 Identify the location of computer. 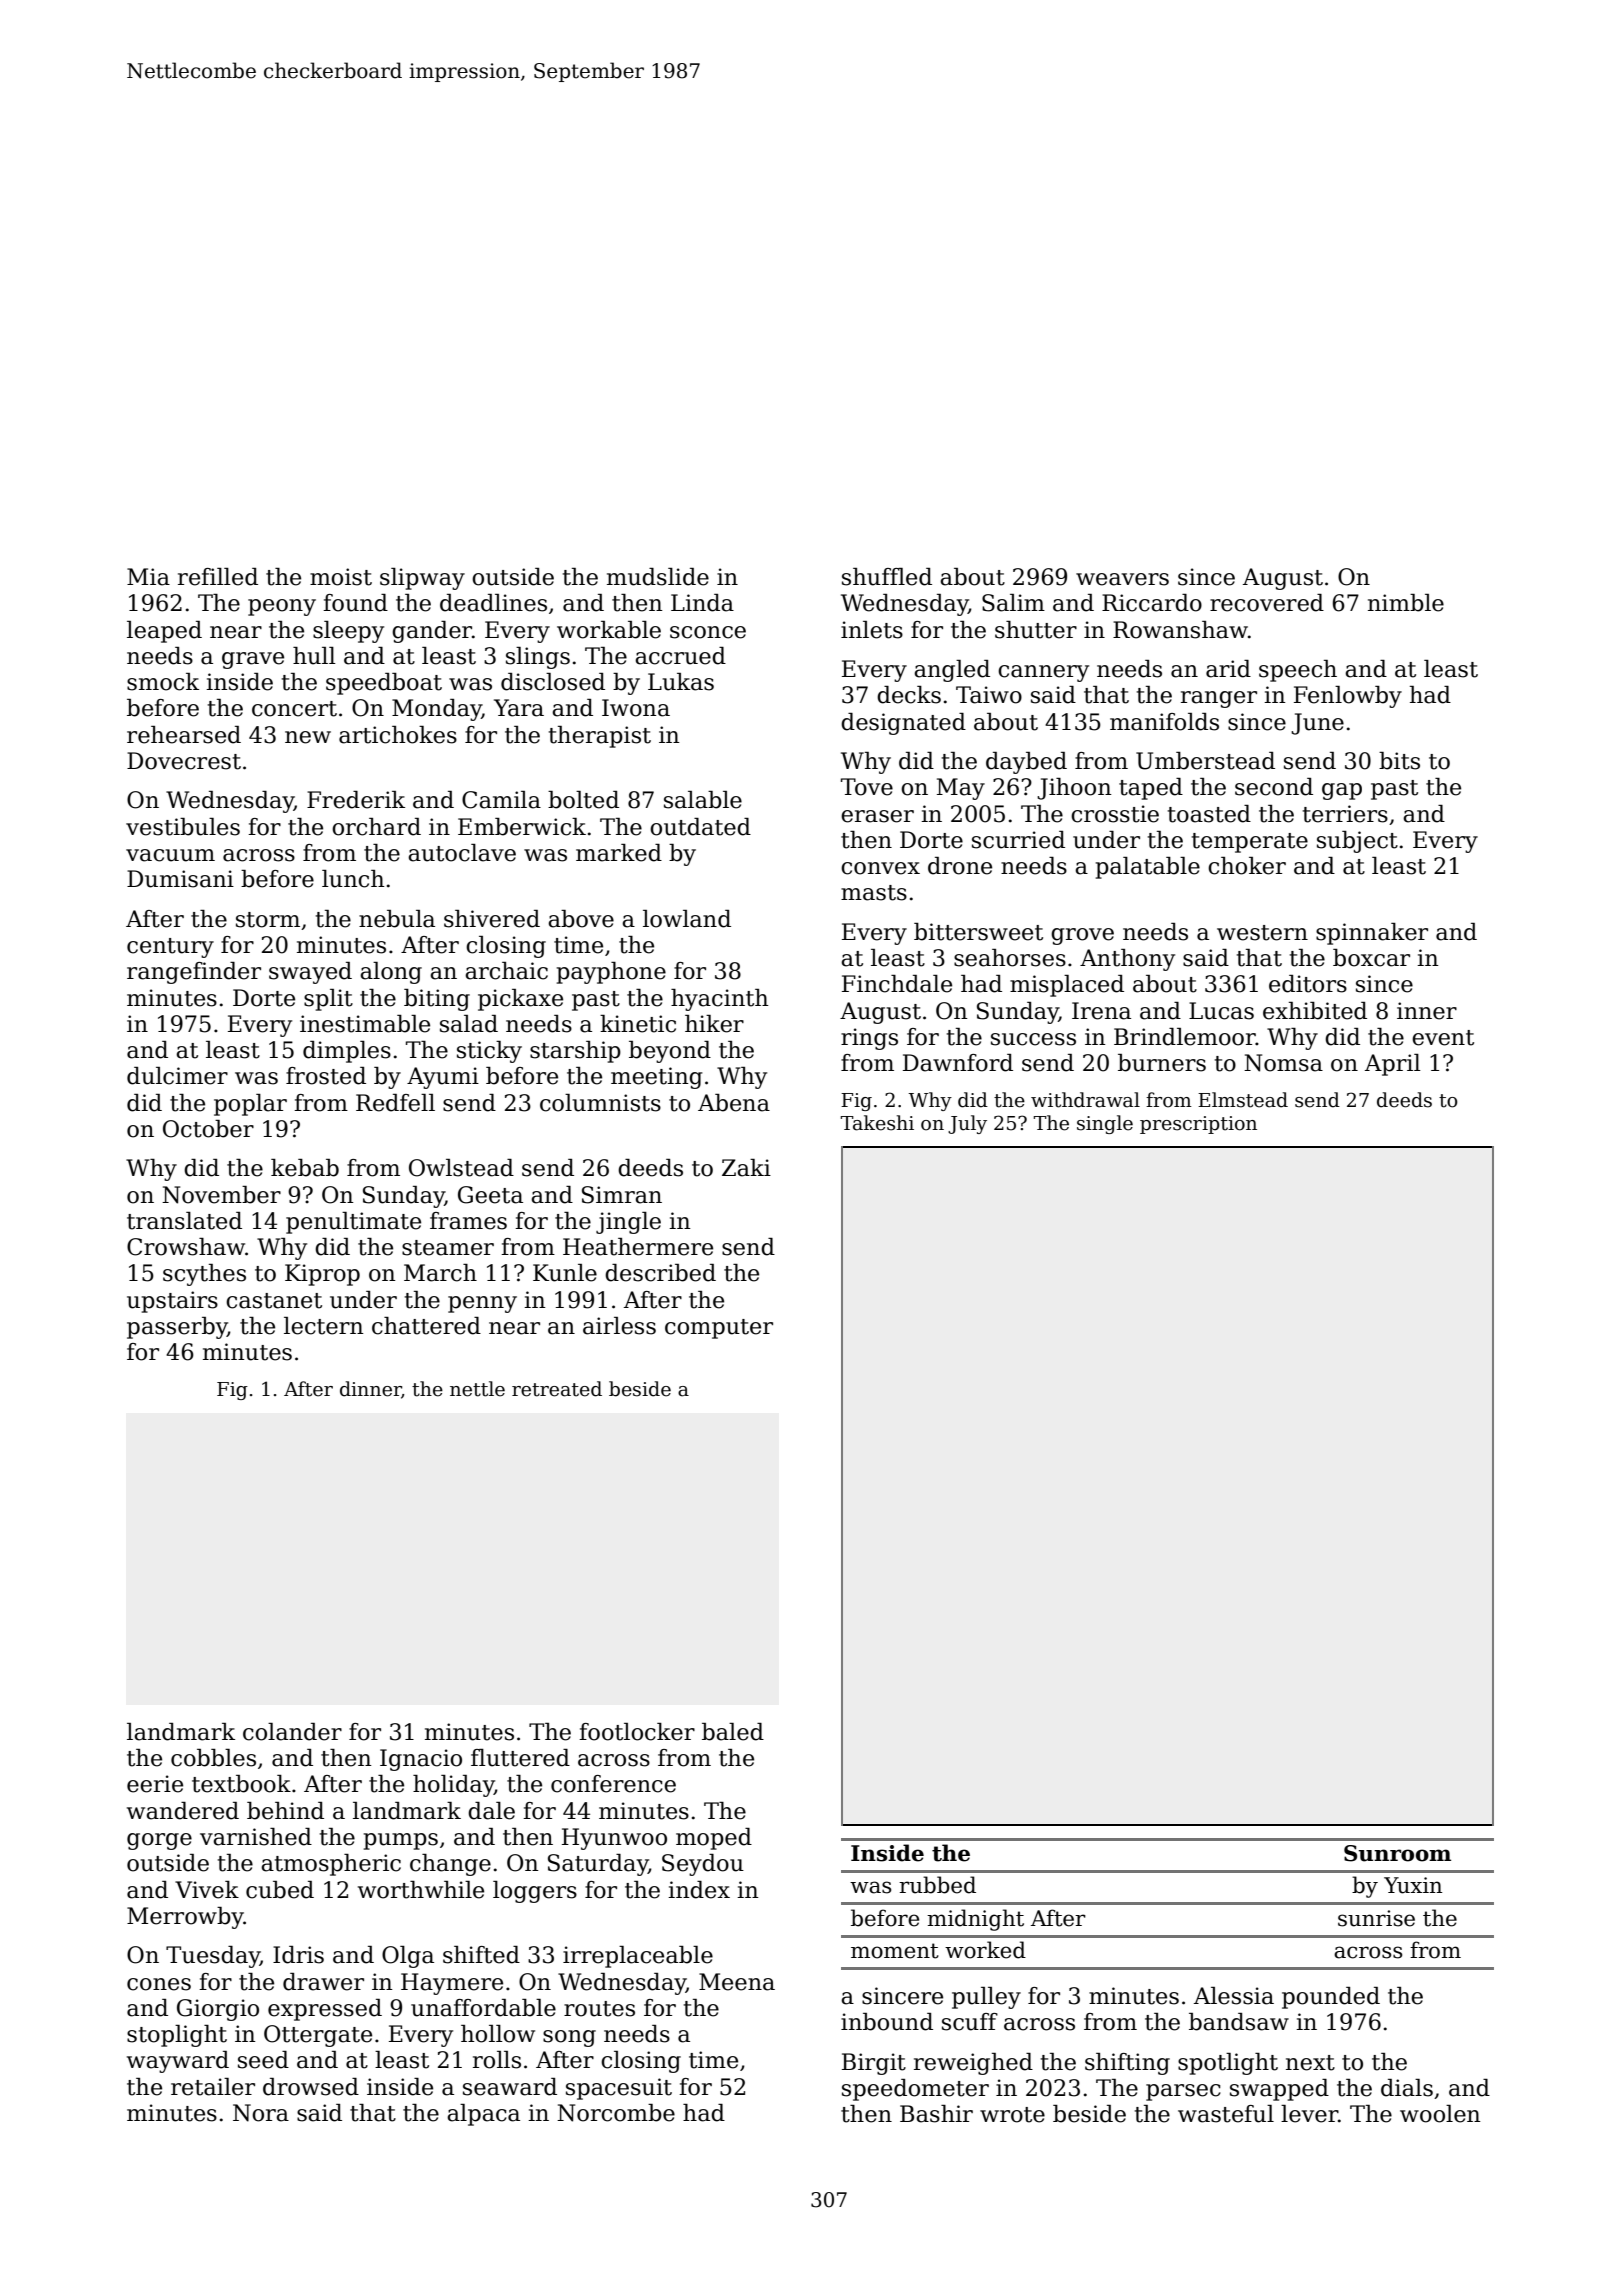
(719, 1329).
